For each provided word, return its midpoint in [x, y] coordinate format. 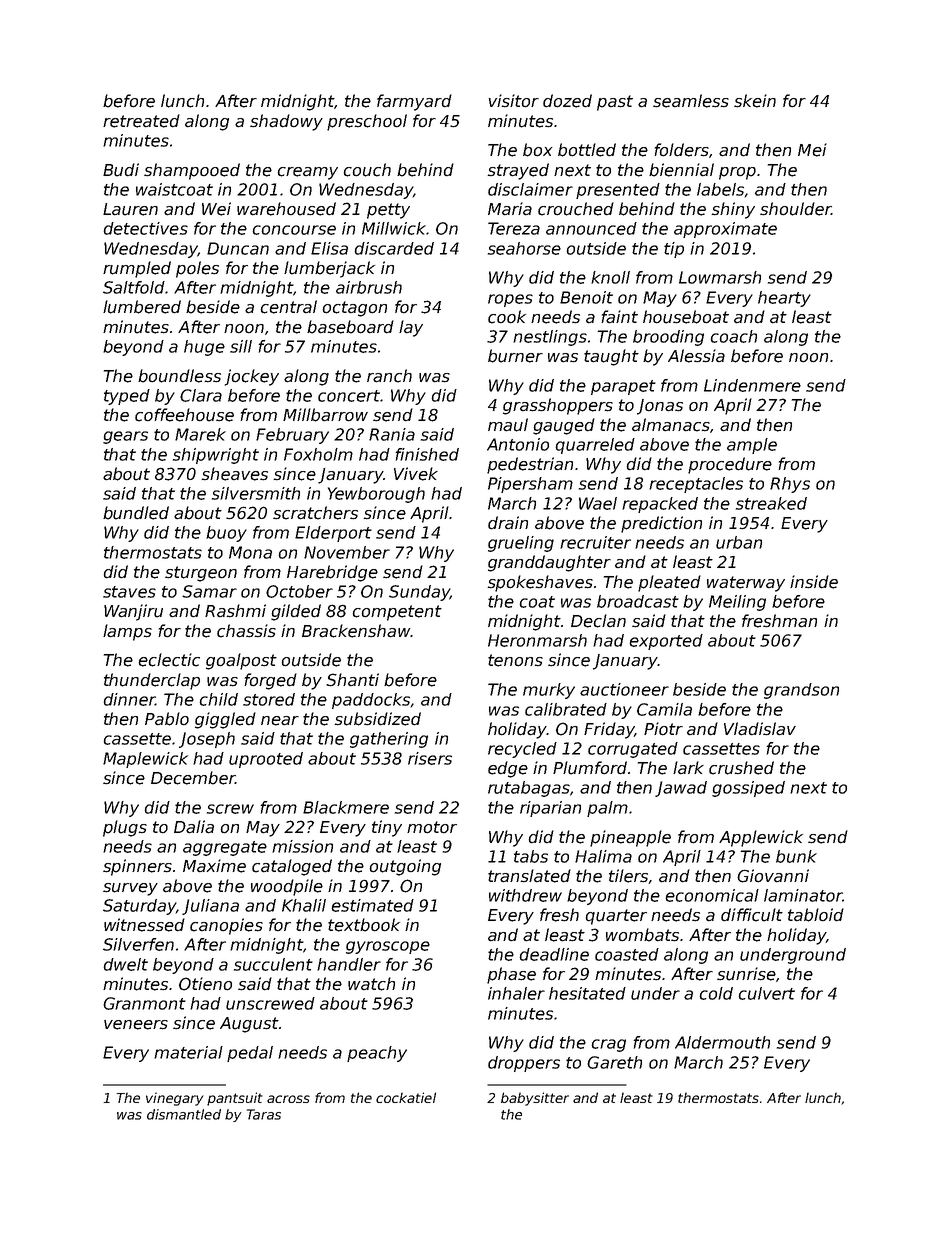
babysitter [535, 1099]
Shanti [352, 680]
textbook [364, 925]
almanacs [671, 425]
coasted [627, 954]
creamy [308, 173]
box [537, 150]
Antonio [518, 444]
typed [127, 397]
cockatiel [406, 1097]
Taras [264, 1114]
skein [755, 101]
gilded [296, 612]
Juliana [210, 907]
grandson [801, 691]
